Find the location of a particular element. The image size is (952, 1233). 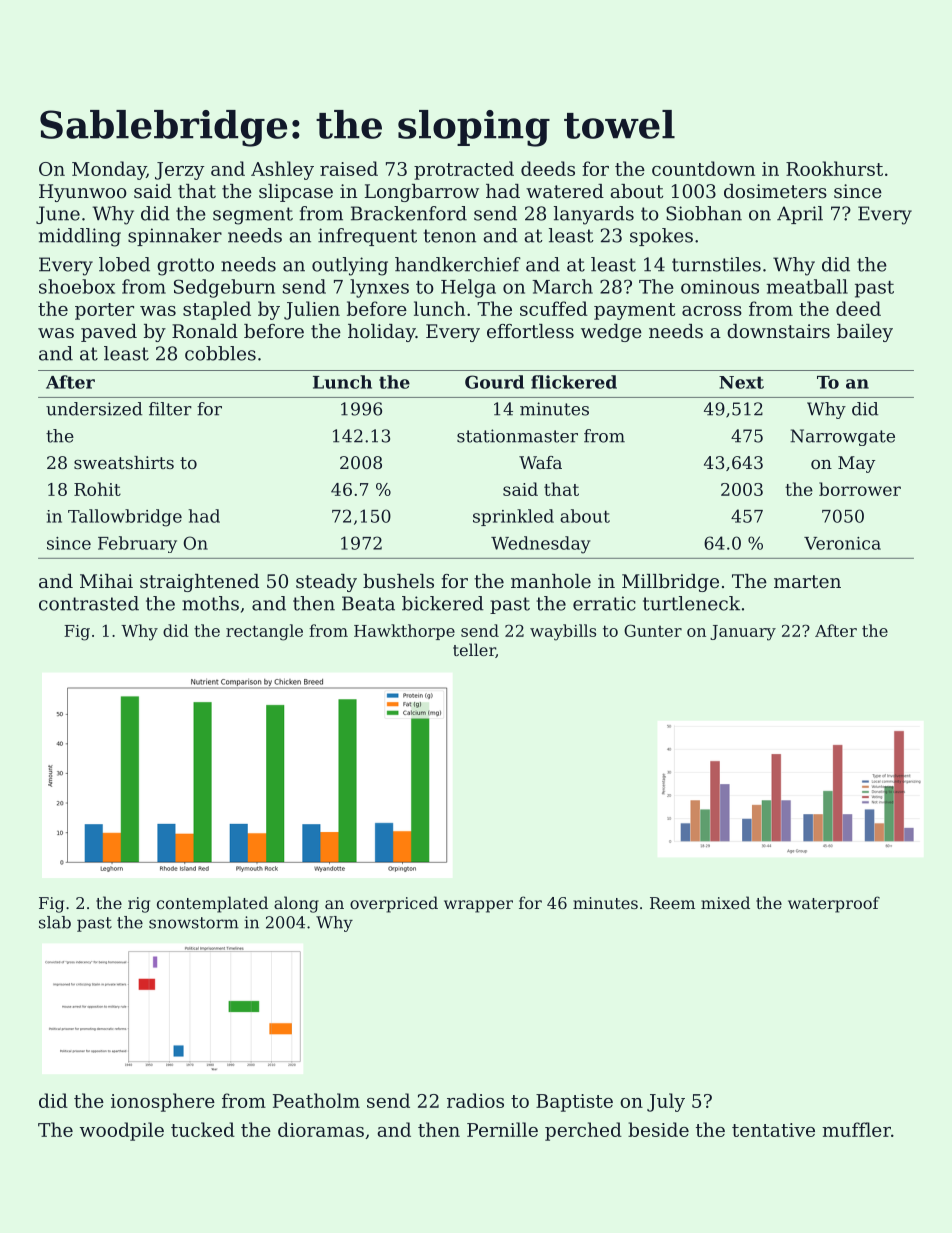

lanyards is located at coordinates (594, 215).
